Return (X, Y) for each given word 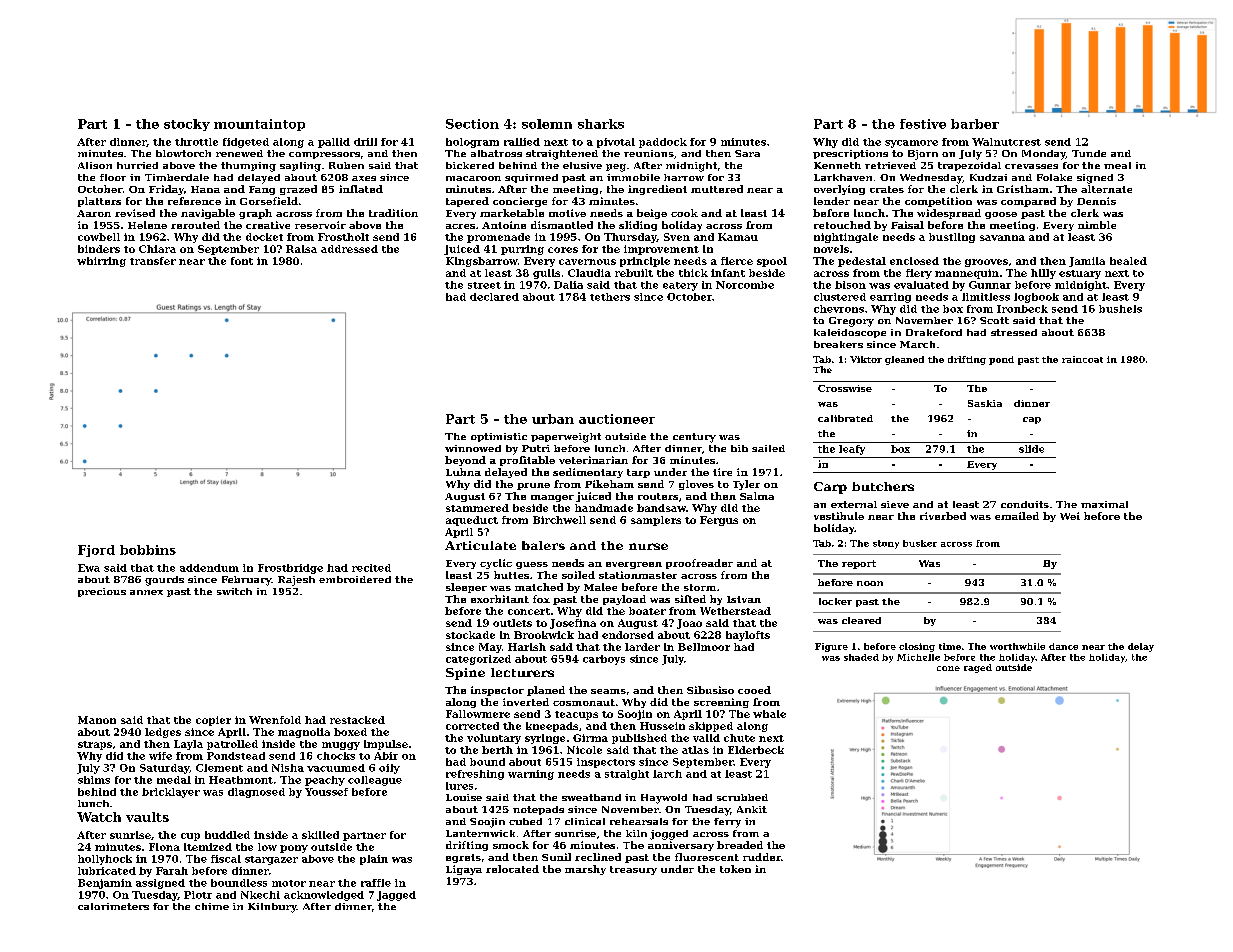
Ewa (89, 568)
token (735, 869)
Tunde (1089, 153)
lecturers (522, 672)
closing (917, 647)
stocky (187, 125)
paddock (663, 143)
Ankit (752, 809)
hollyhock (105, 860)
